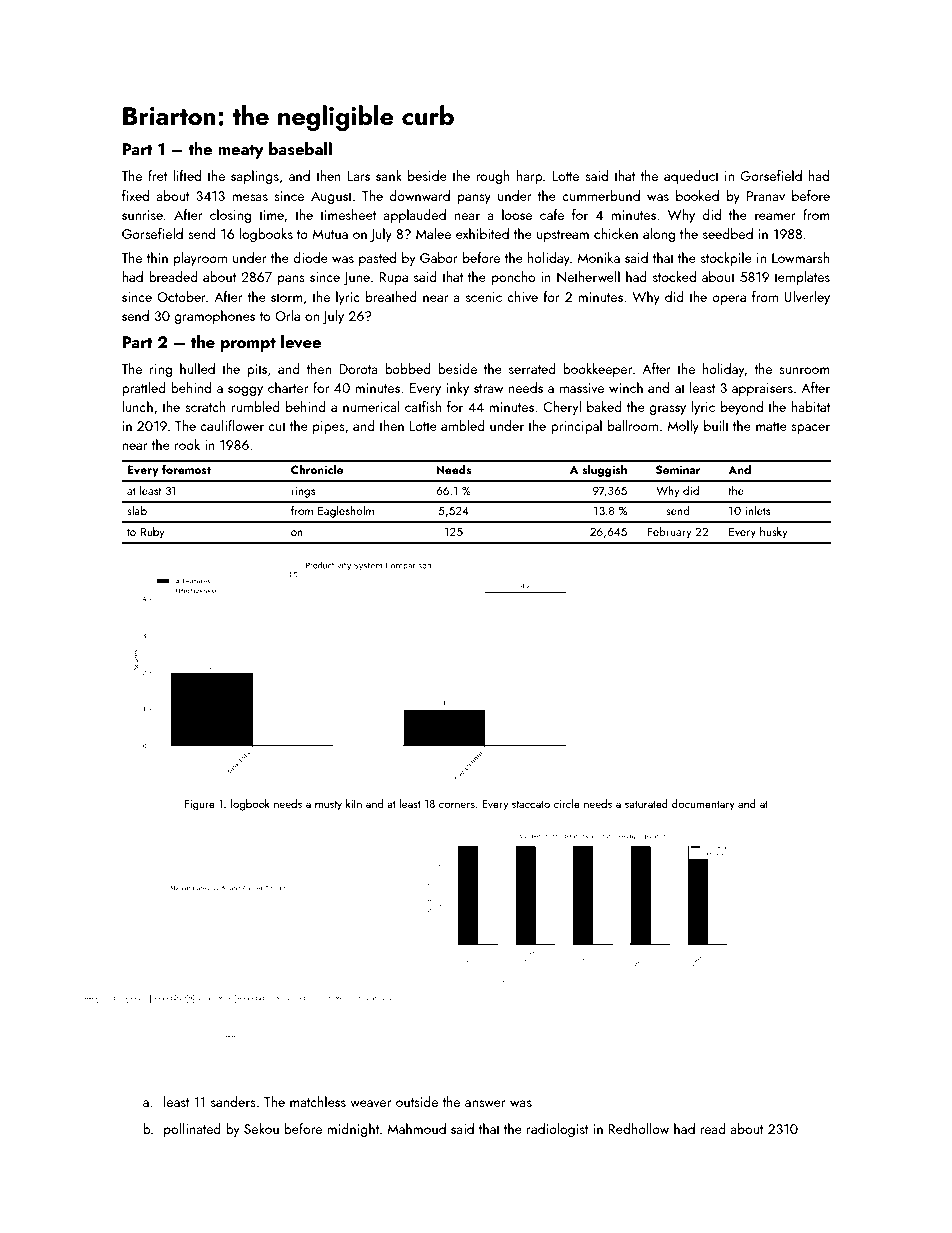  Describe the element at coordinates (638, 1128) in the screenshot. I see `Redhollow` at that location.
